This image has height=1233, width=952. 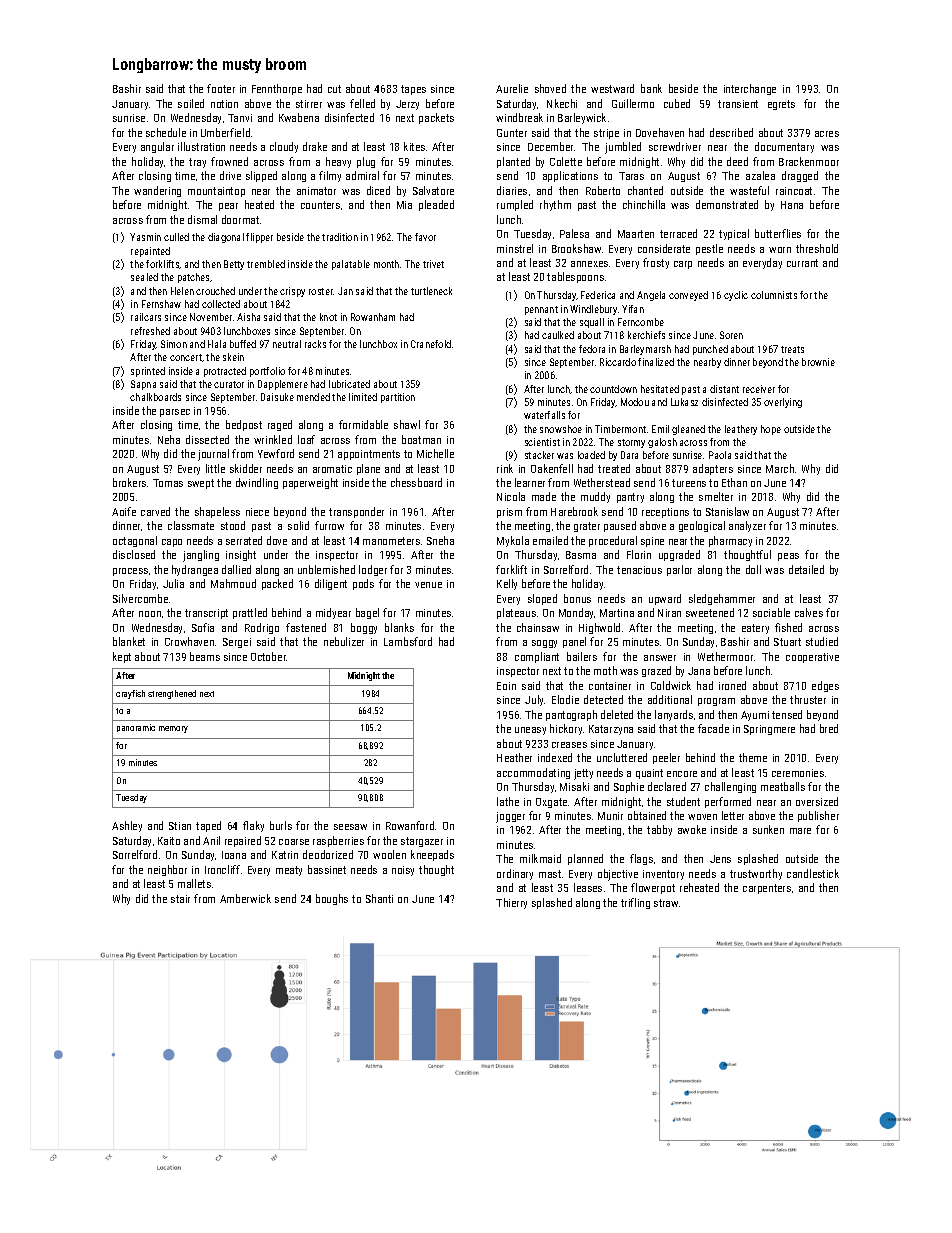 I want to click on noon, so click(x=150, y=614).
